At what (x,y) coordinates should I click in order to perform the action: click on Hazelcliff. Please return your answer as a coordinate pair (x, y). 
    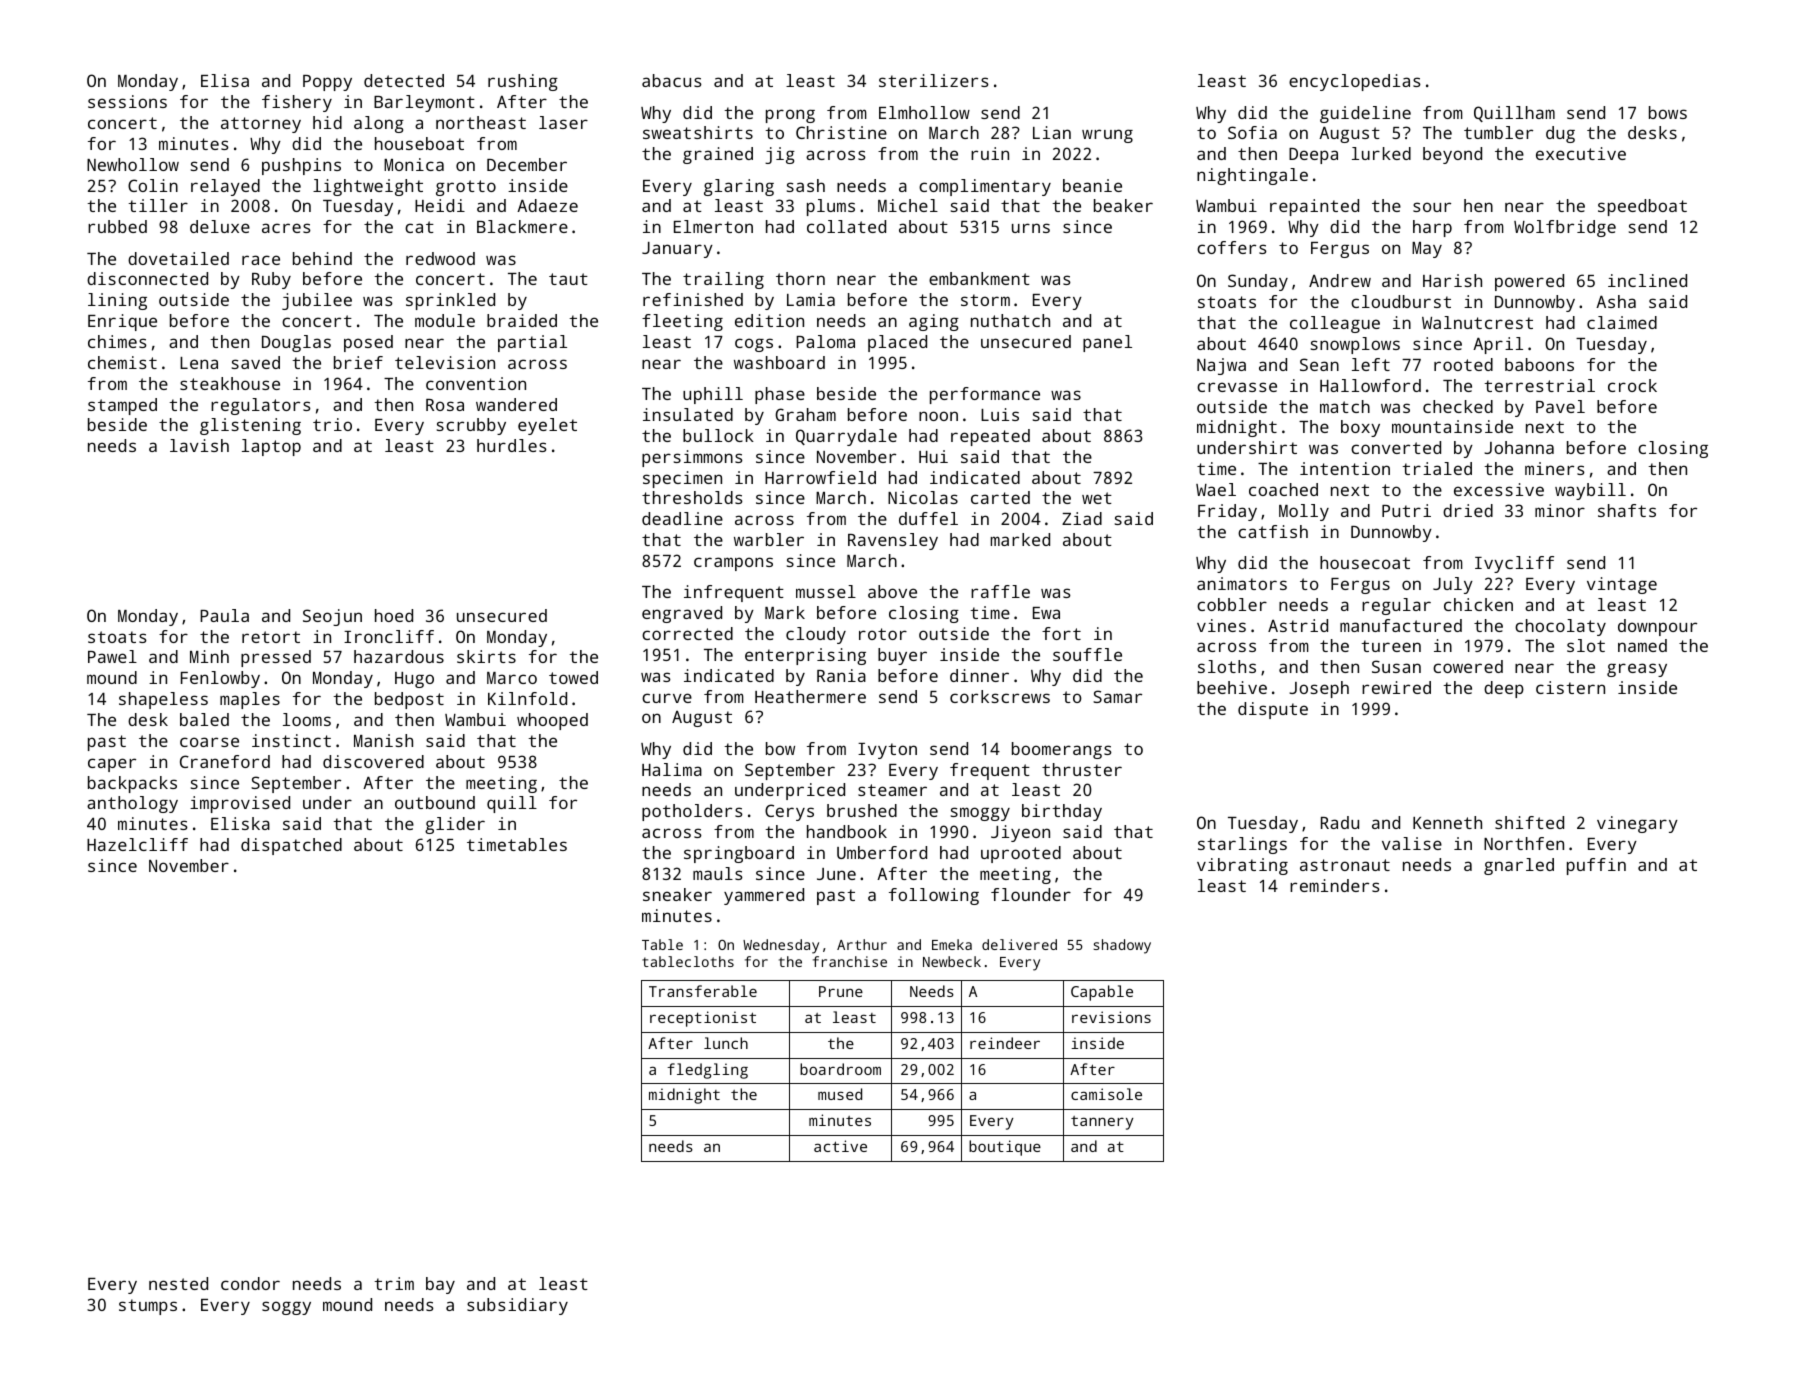
    Looking at the image, I should click on (137, 844).
